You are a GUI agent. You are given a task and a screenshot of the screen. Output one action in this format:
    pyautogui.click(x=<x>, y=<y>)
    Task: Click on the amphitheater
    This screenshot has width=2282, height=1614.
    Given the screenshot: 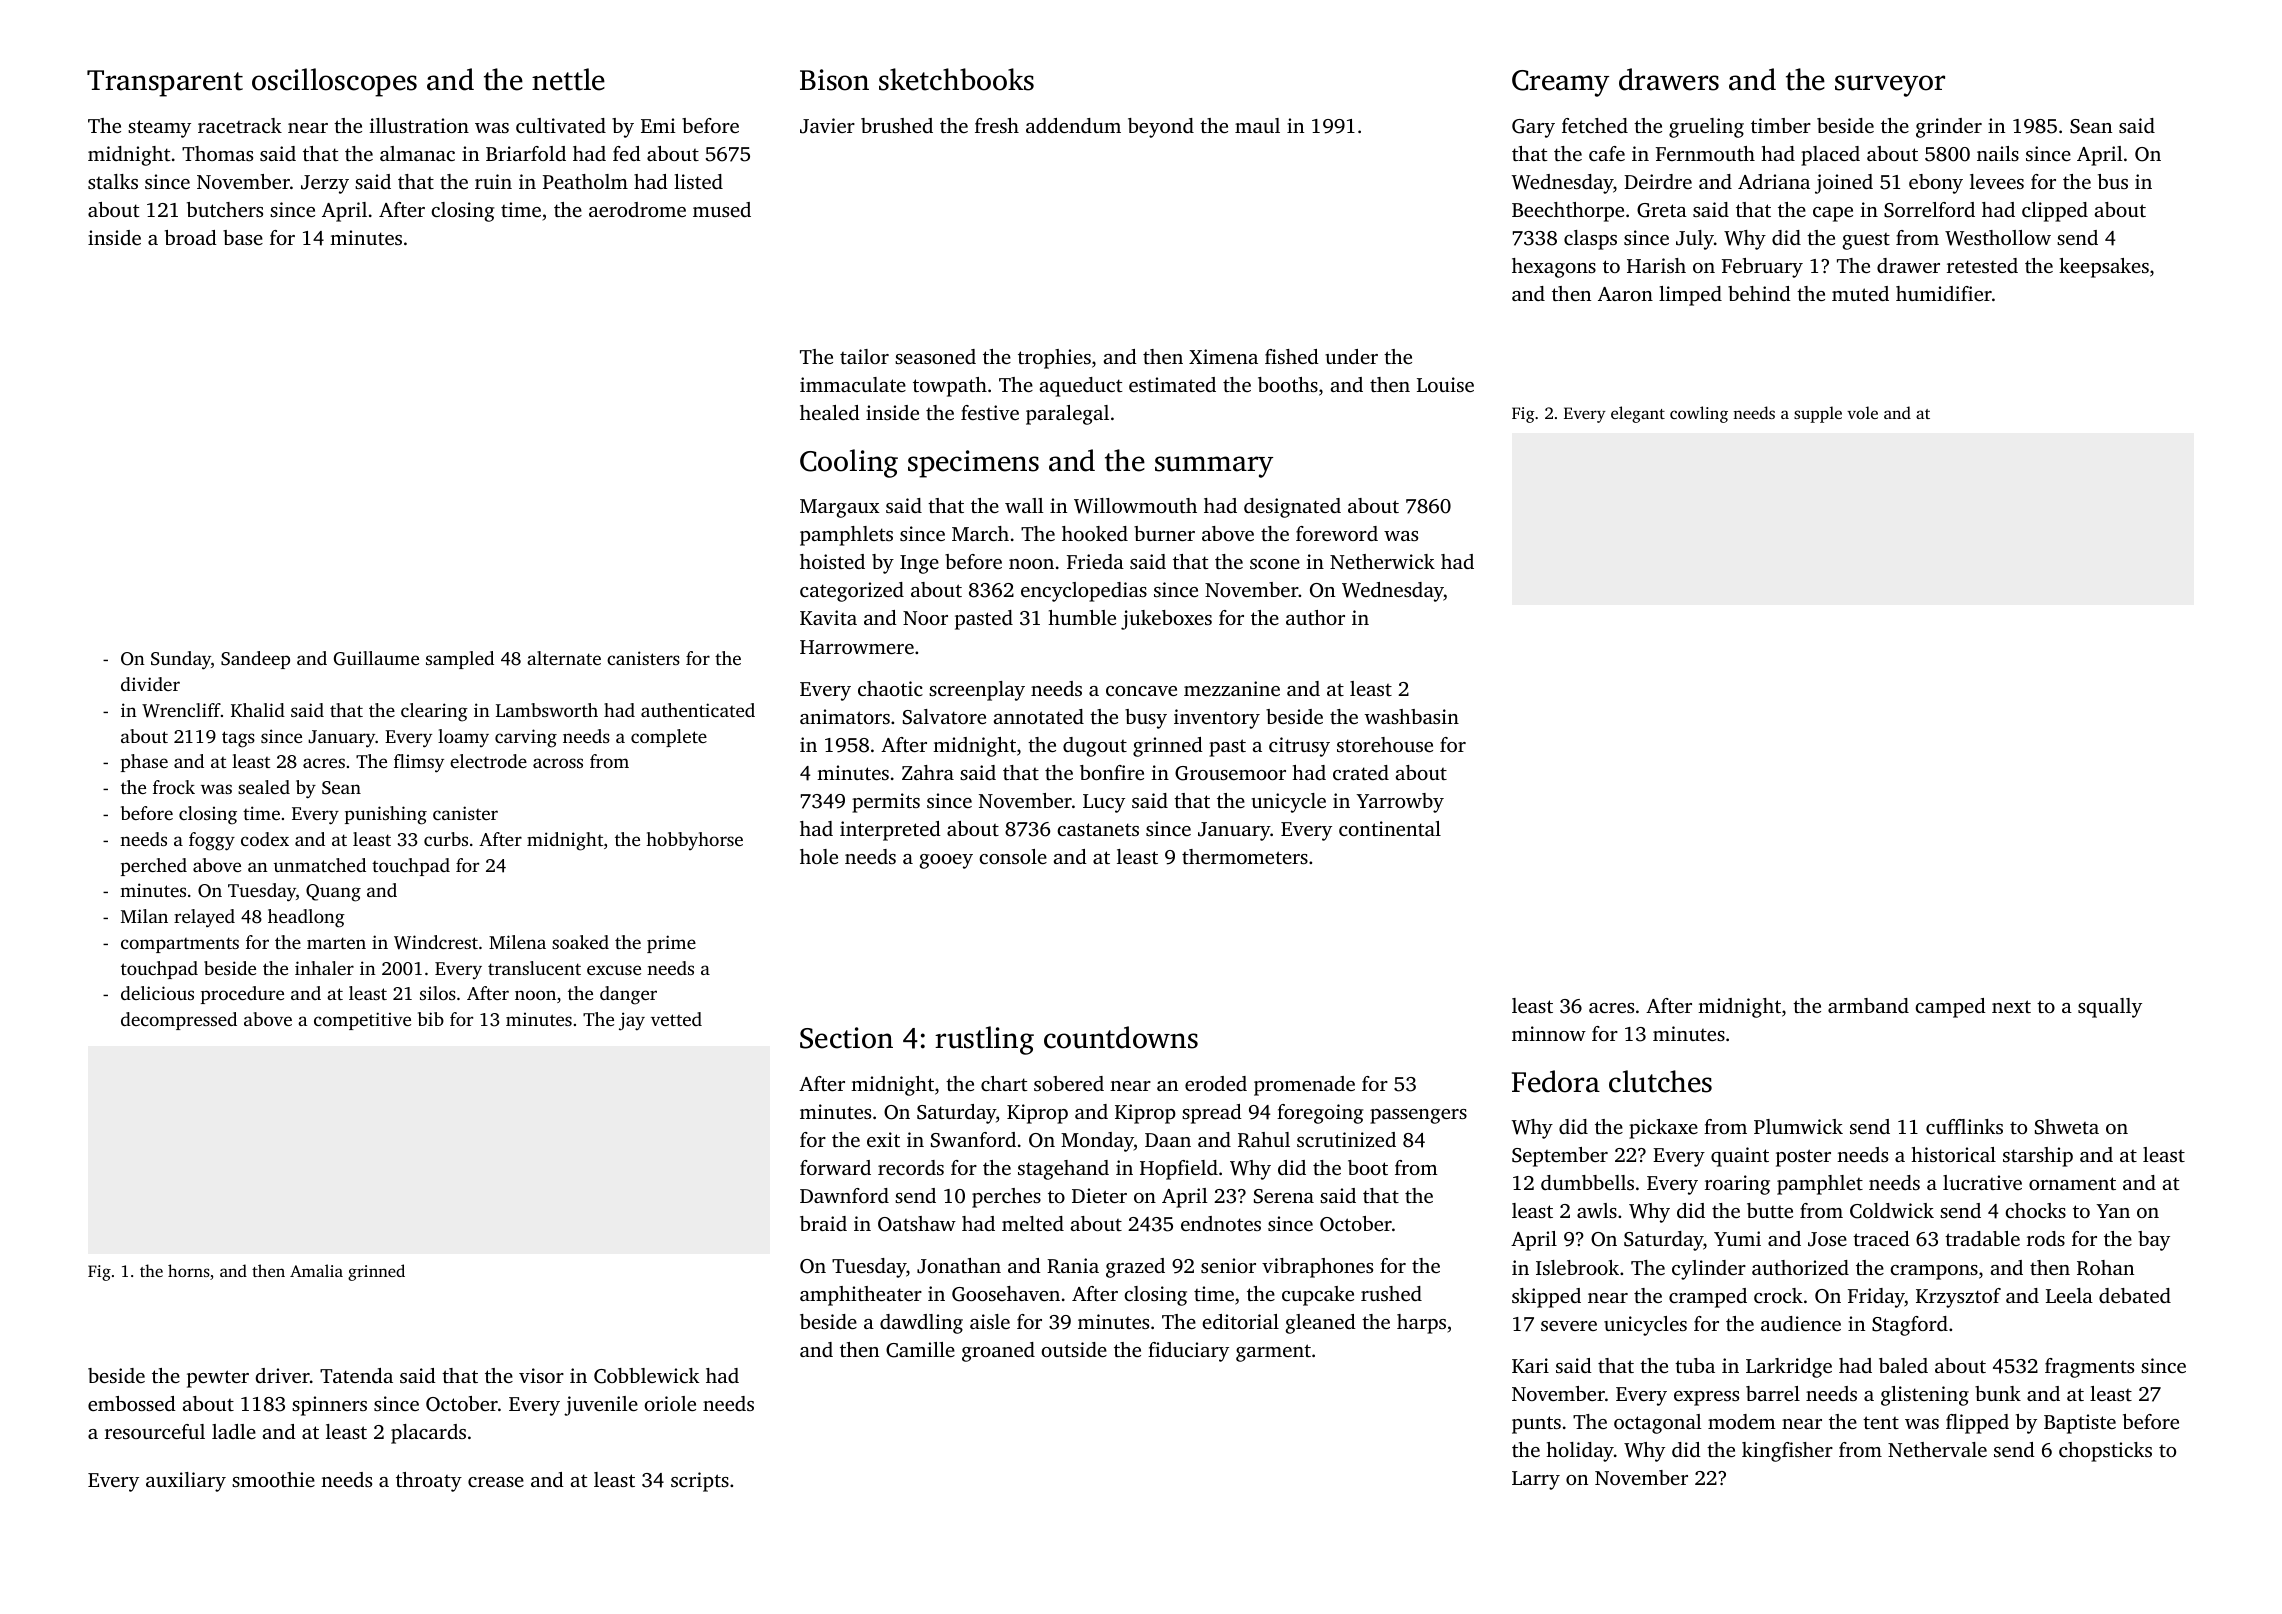 What is the action you would take?
    pyautogui.click(x=861, y=1296)
